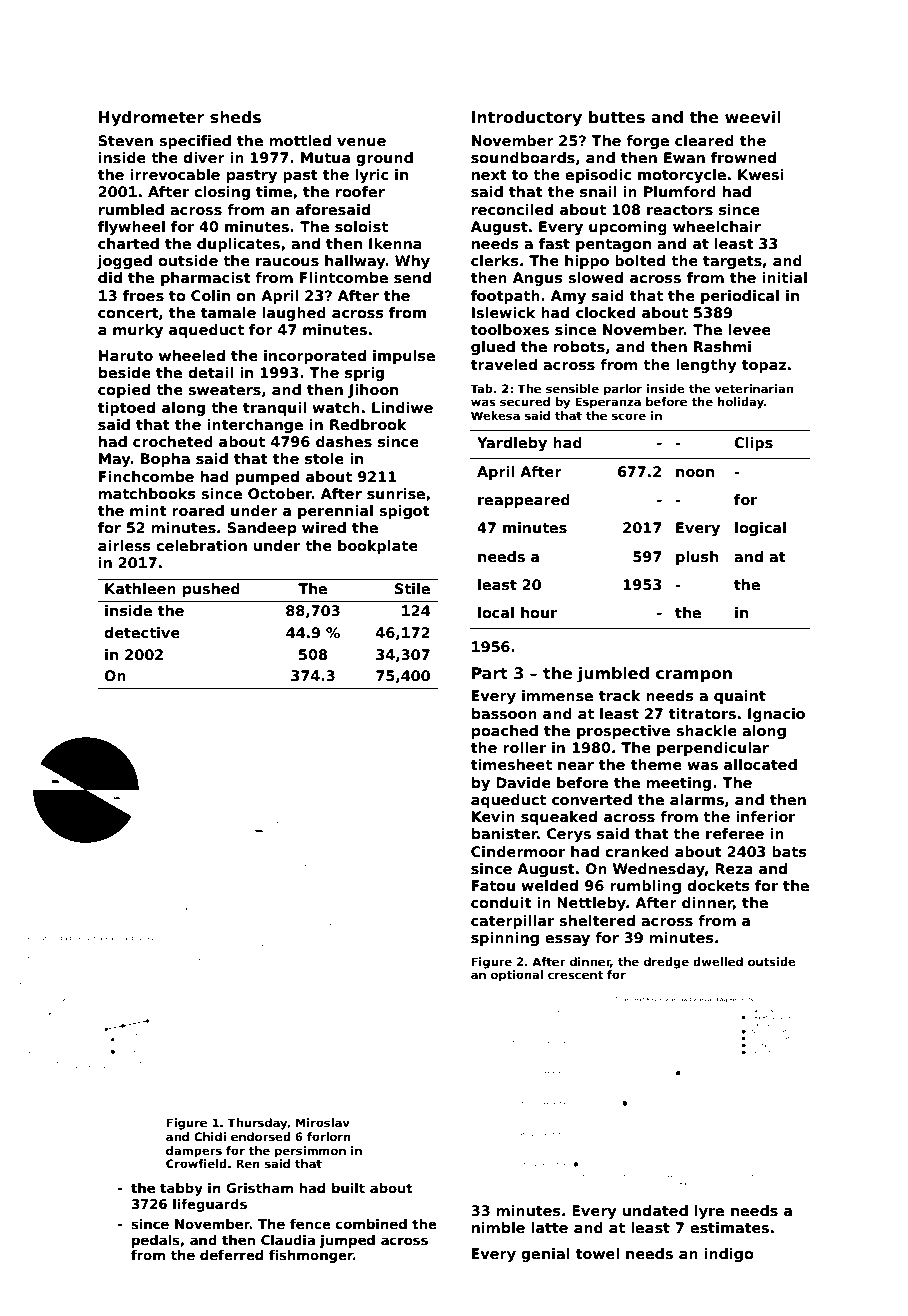 The image size is (908, 1316). Describe the element at coordinates (384, 159) in the document. I see `ground` at that location.
